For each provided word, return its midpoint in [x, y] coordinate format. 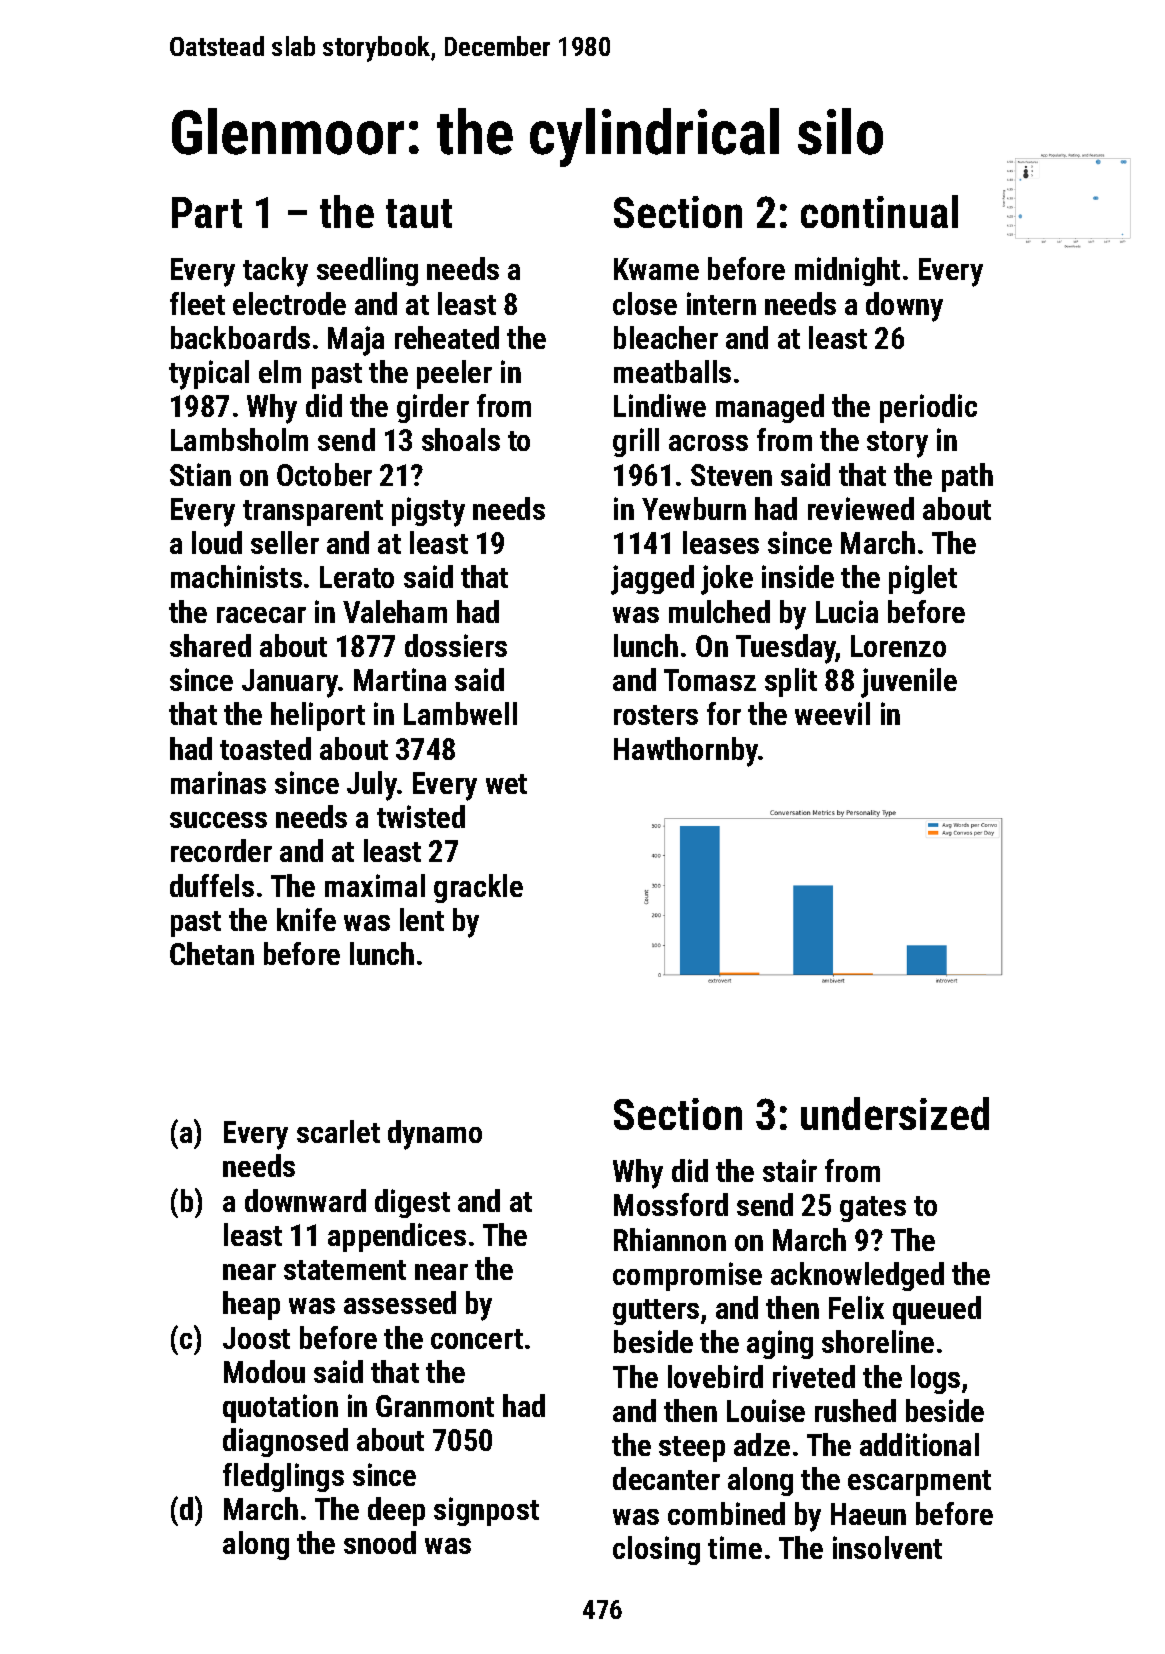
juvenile [909, 683]
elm [280, 371]
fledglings [283, 1477]
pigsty [428, 512]
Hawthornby [686, 752]
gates [873, 1209]
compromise [687, 1276]
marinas [218, 782]
